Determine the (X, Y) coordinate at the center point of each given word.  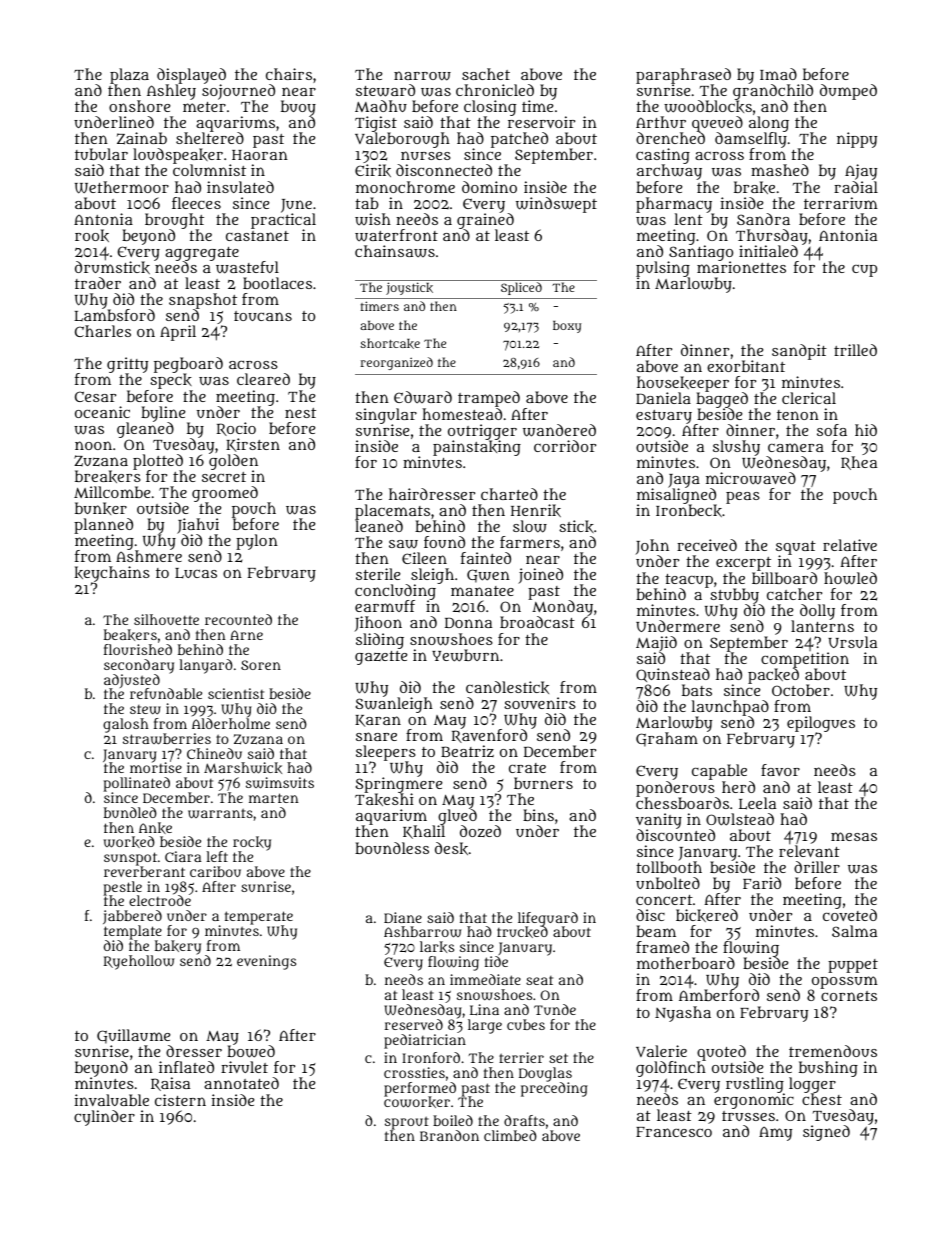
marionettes (741, 267)
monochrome (405, 187)
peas (743, 498)
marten (274, 798)
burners (543, 783)
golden (233, 462)
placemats (392, 512)
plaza (129, 76)
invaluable (111, 1100)
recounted (238, 619)
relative (850, 545)
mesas (854, 836)
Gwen (488, 576)
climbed (510, 1135)
